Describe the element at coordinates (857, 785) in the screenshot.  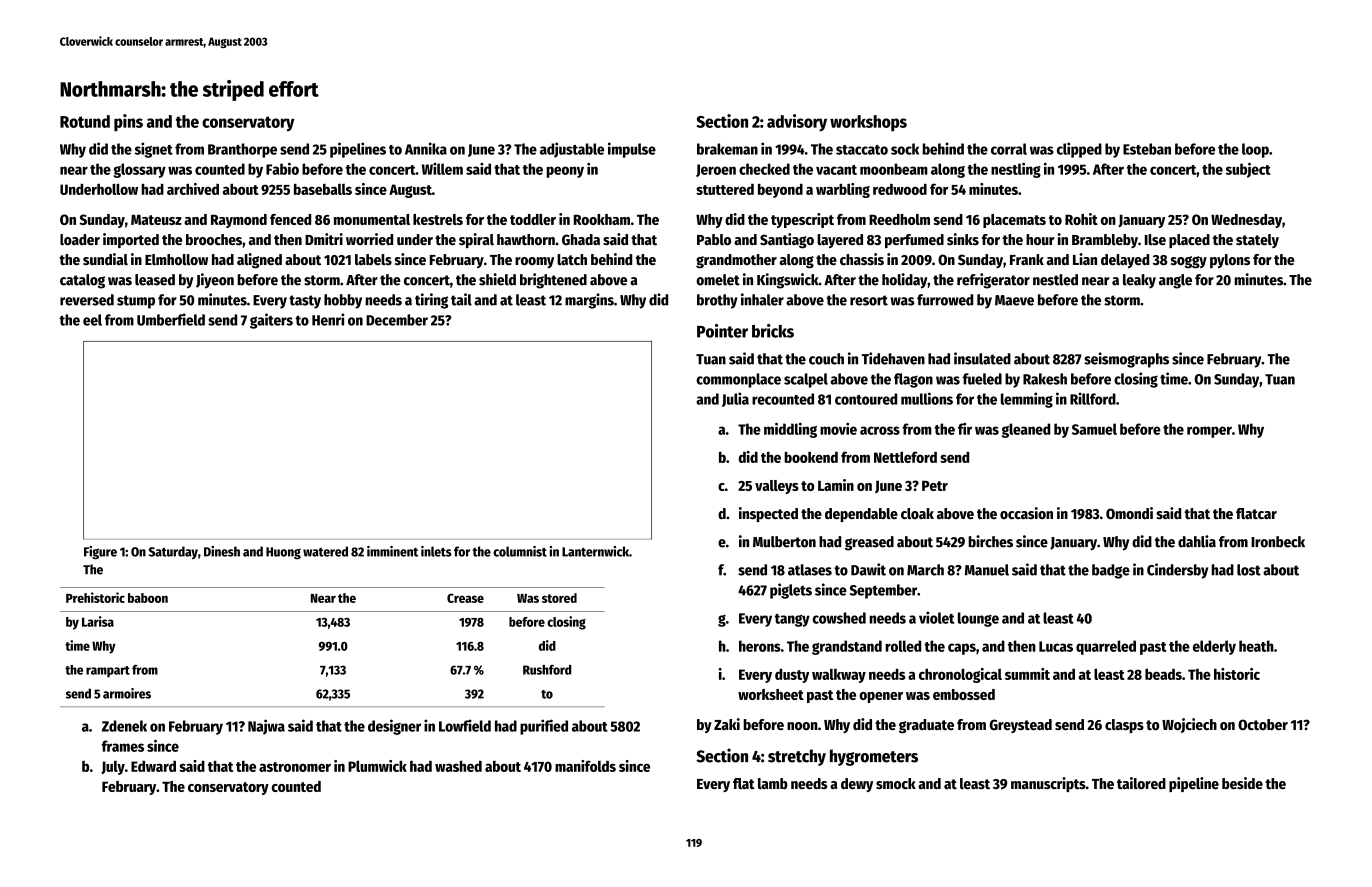
I see `dewy` at that location.
